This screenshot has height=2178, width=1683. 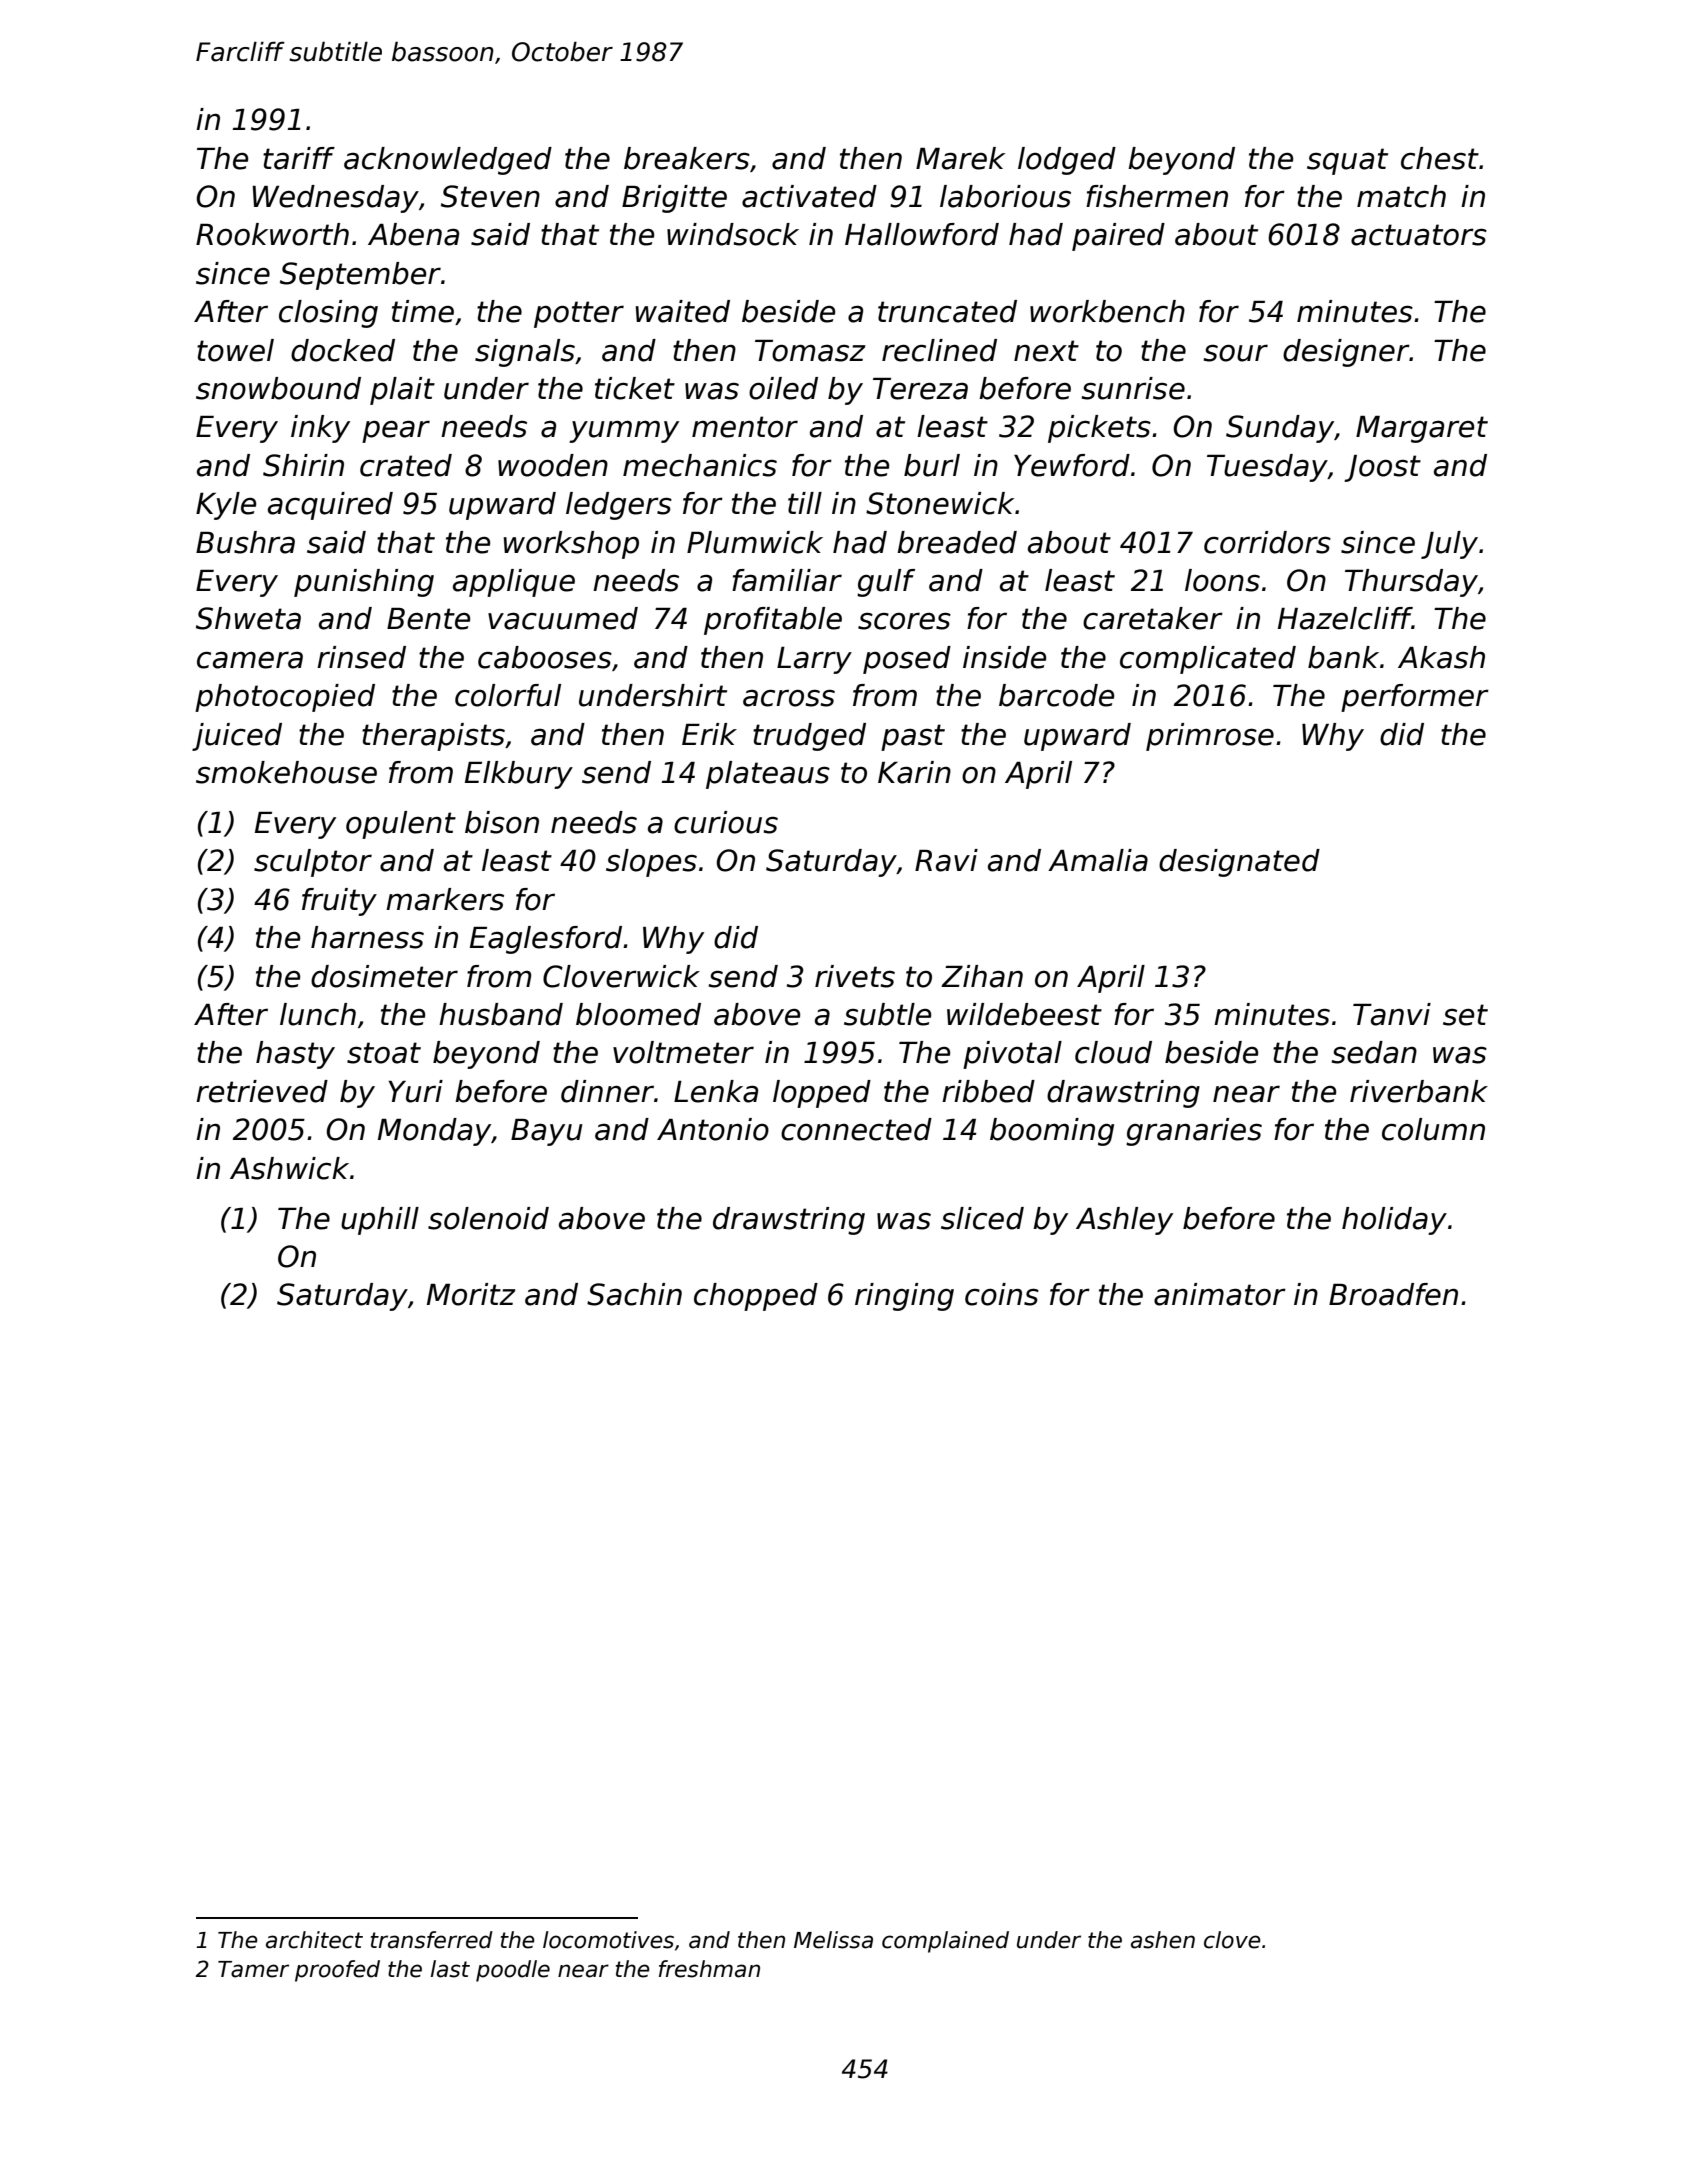 I want to click on Ravi, so click(x=946, y=860).
